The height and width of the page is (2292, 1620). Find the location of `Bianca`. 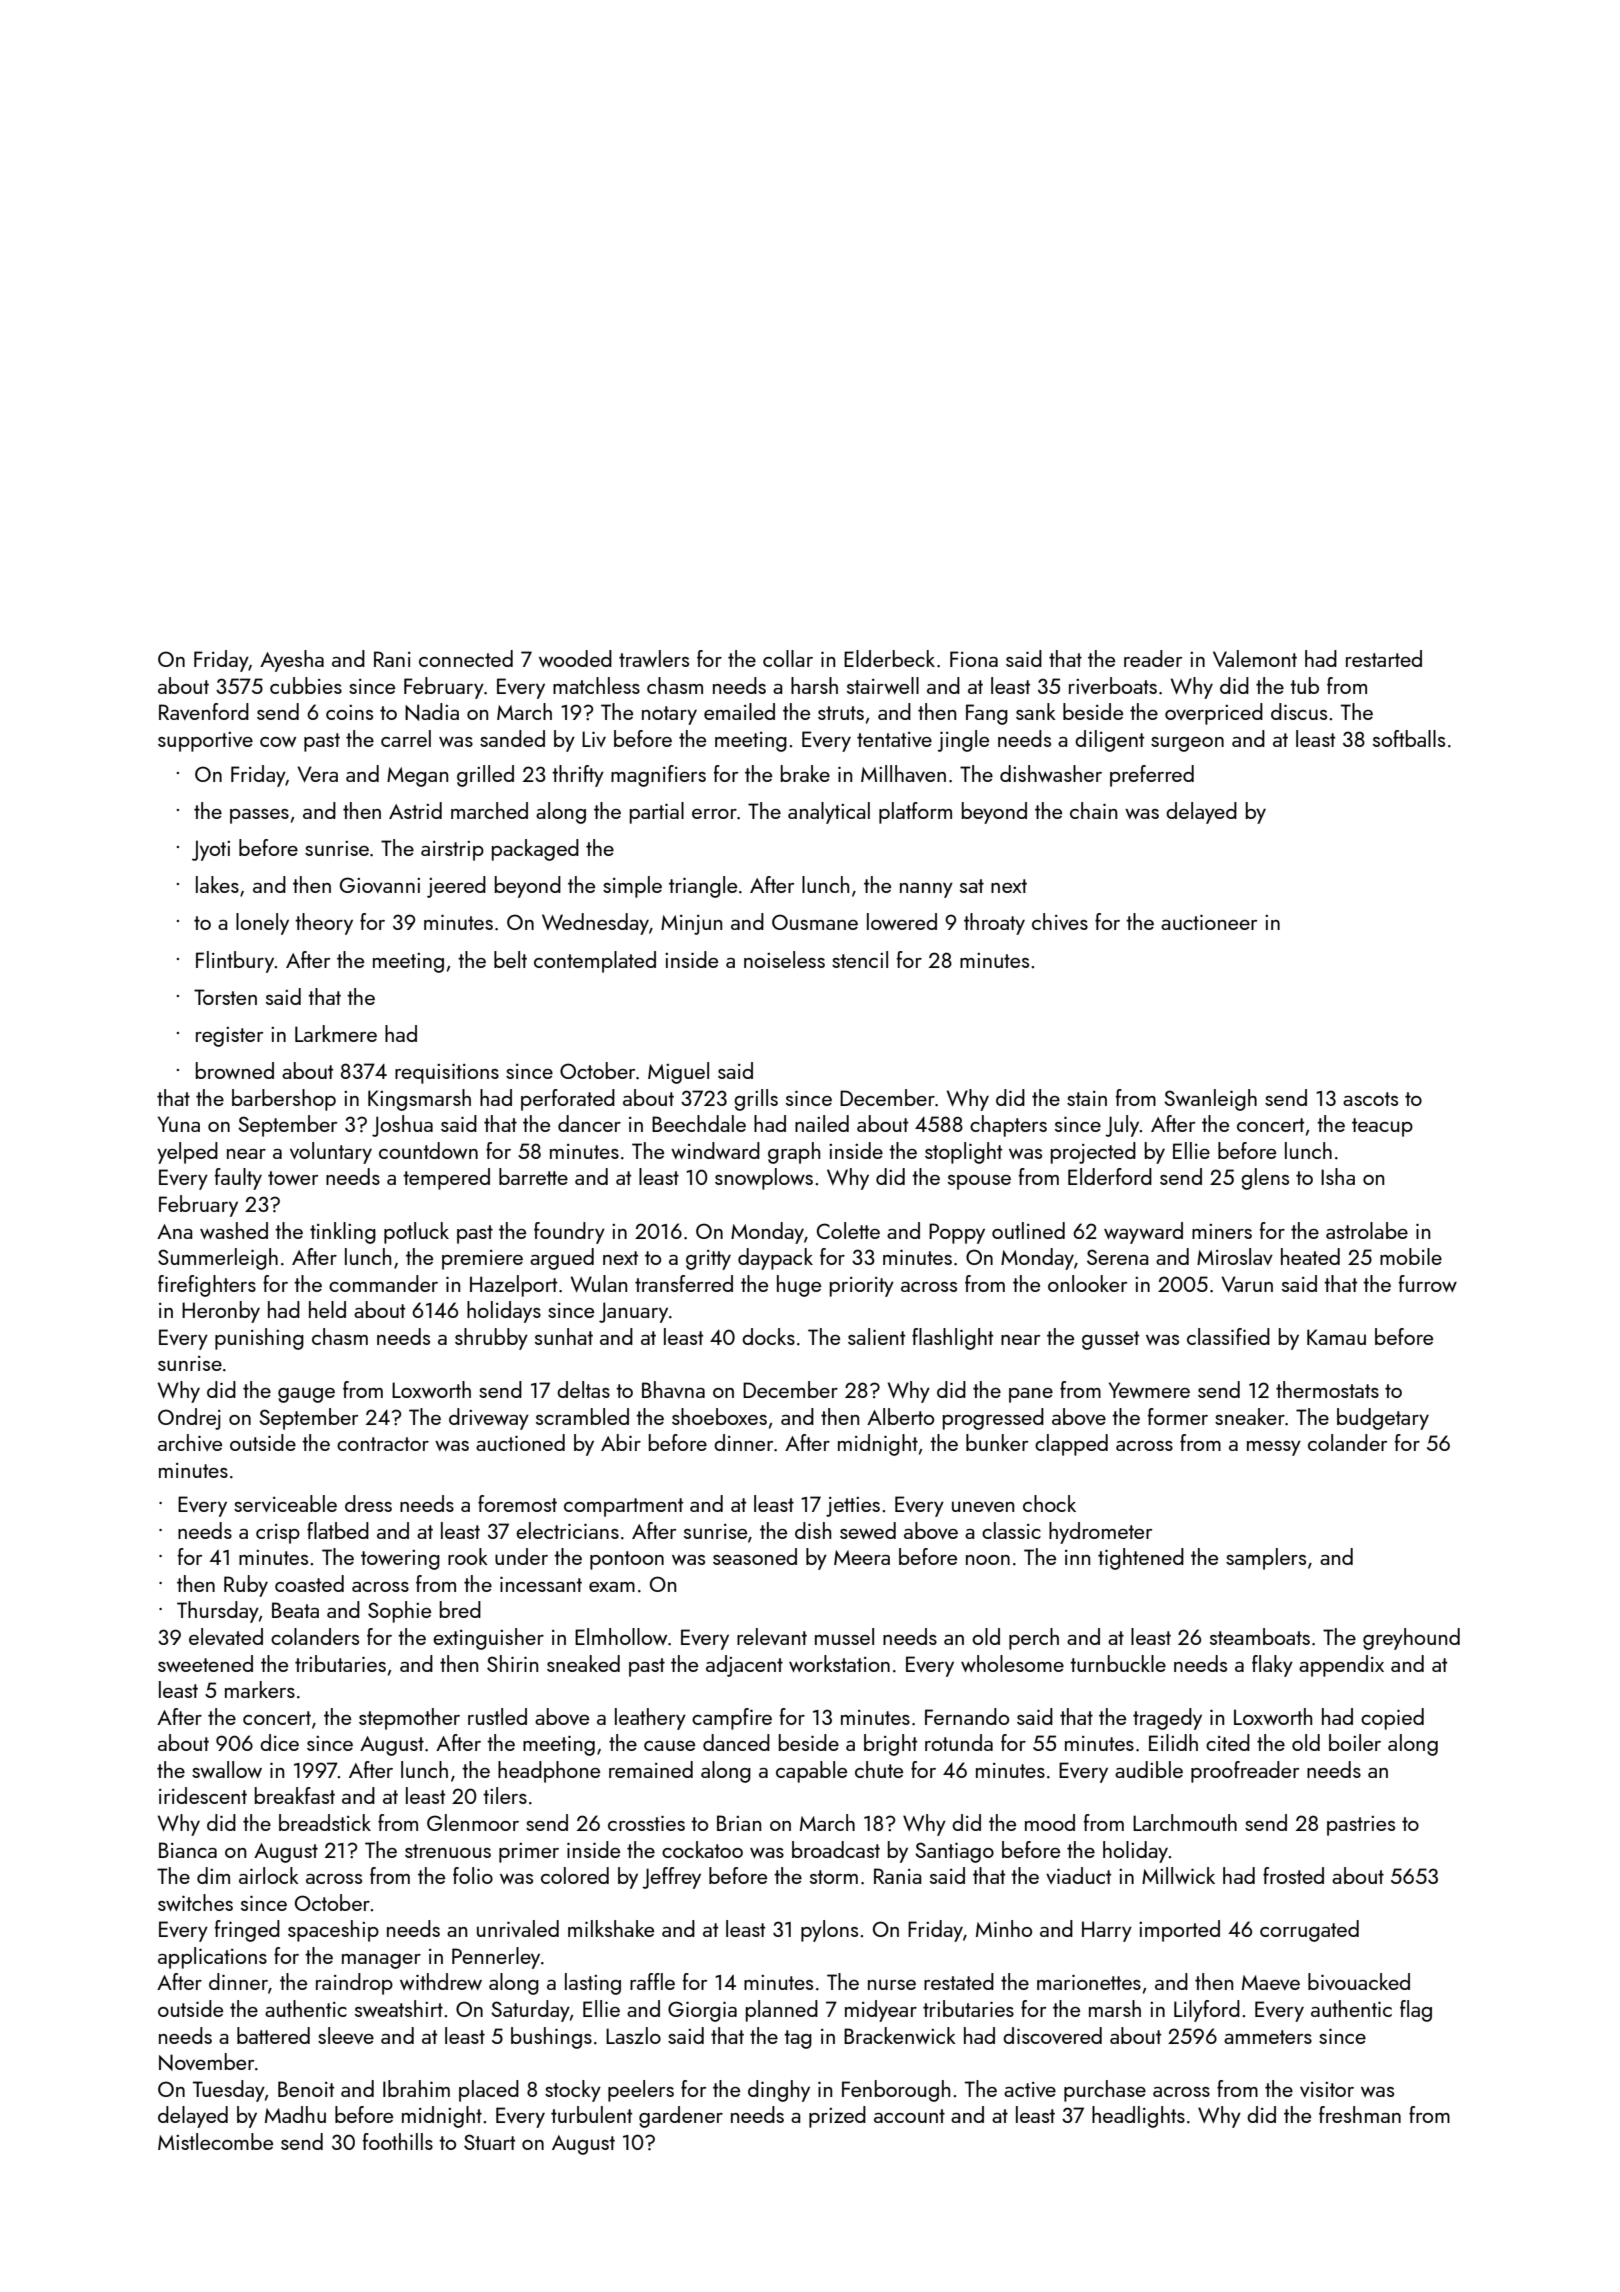

Bianca is located at coordinates (188, 1850).
